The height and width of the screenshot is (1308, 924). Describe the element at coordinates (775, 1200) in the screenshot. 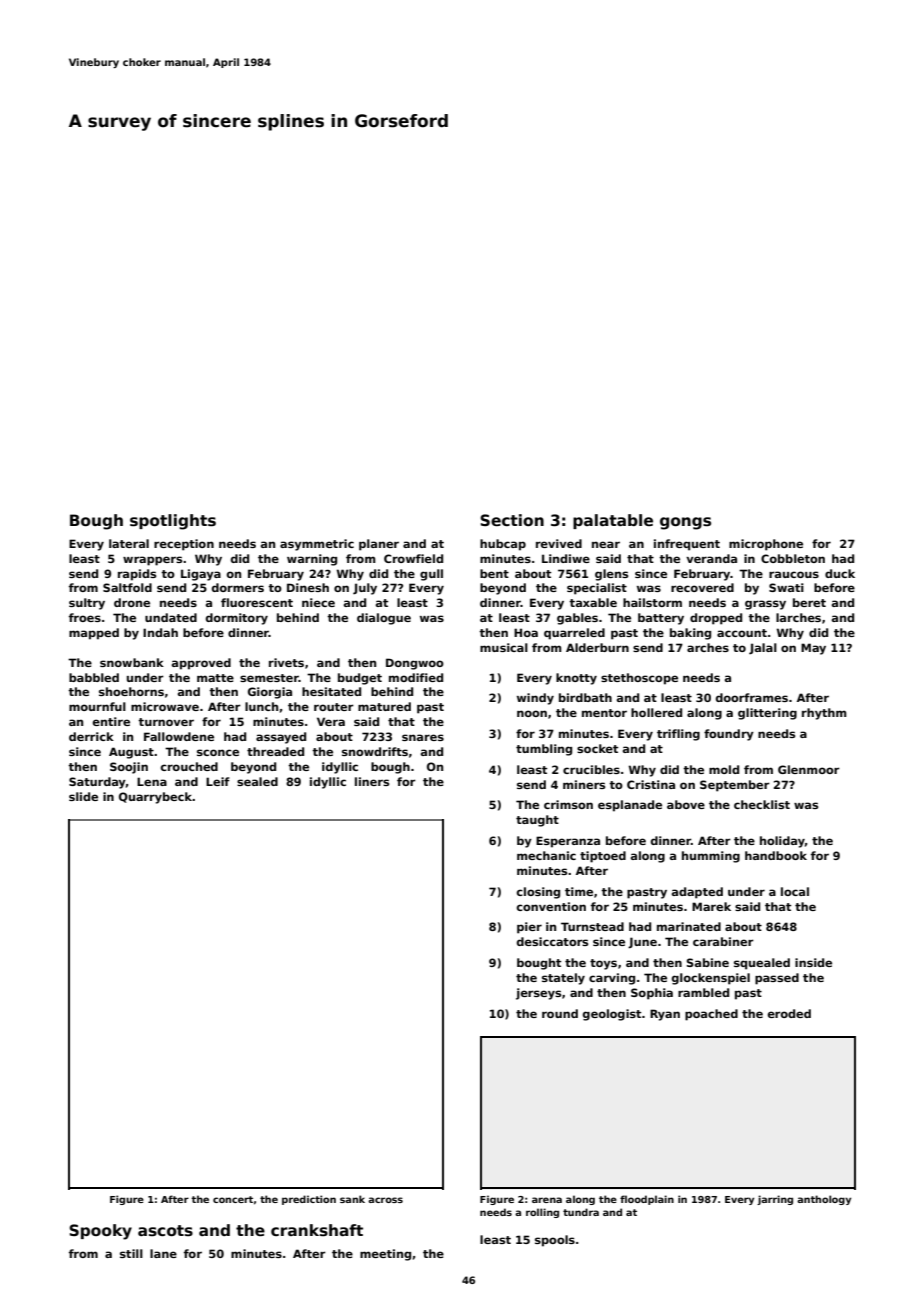

I see `jarring` at that location.
